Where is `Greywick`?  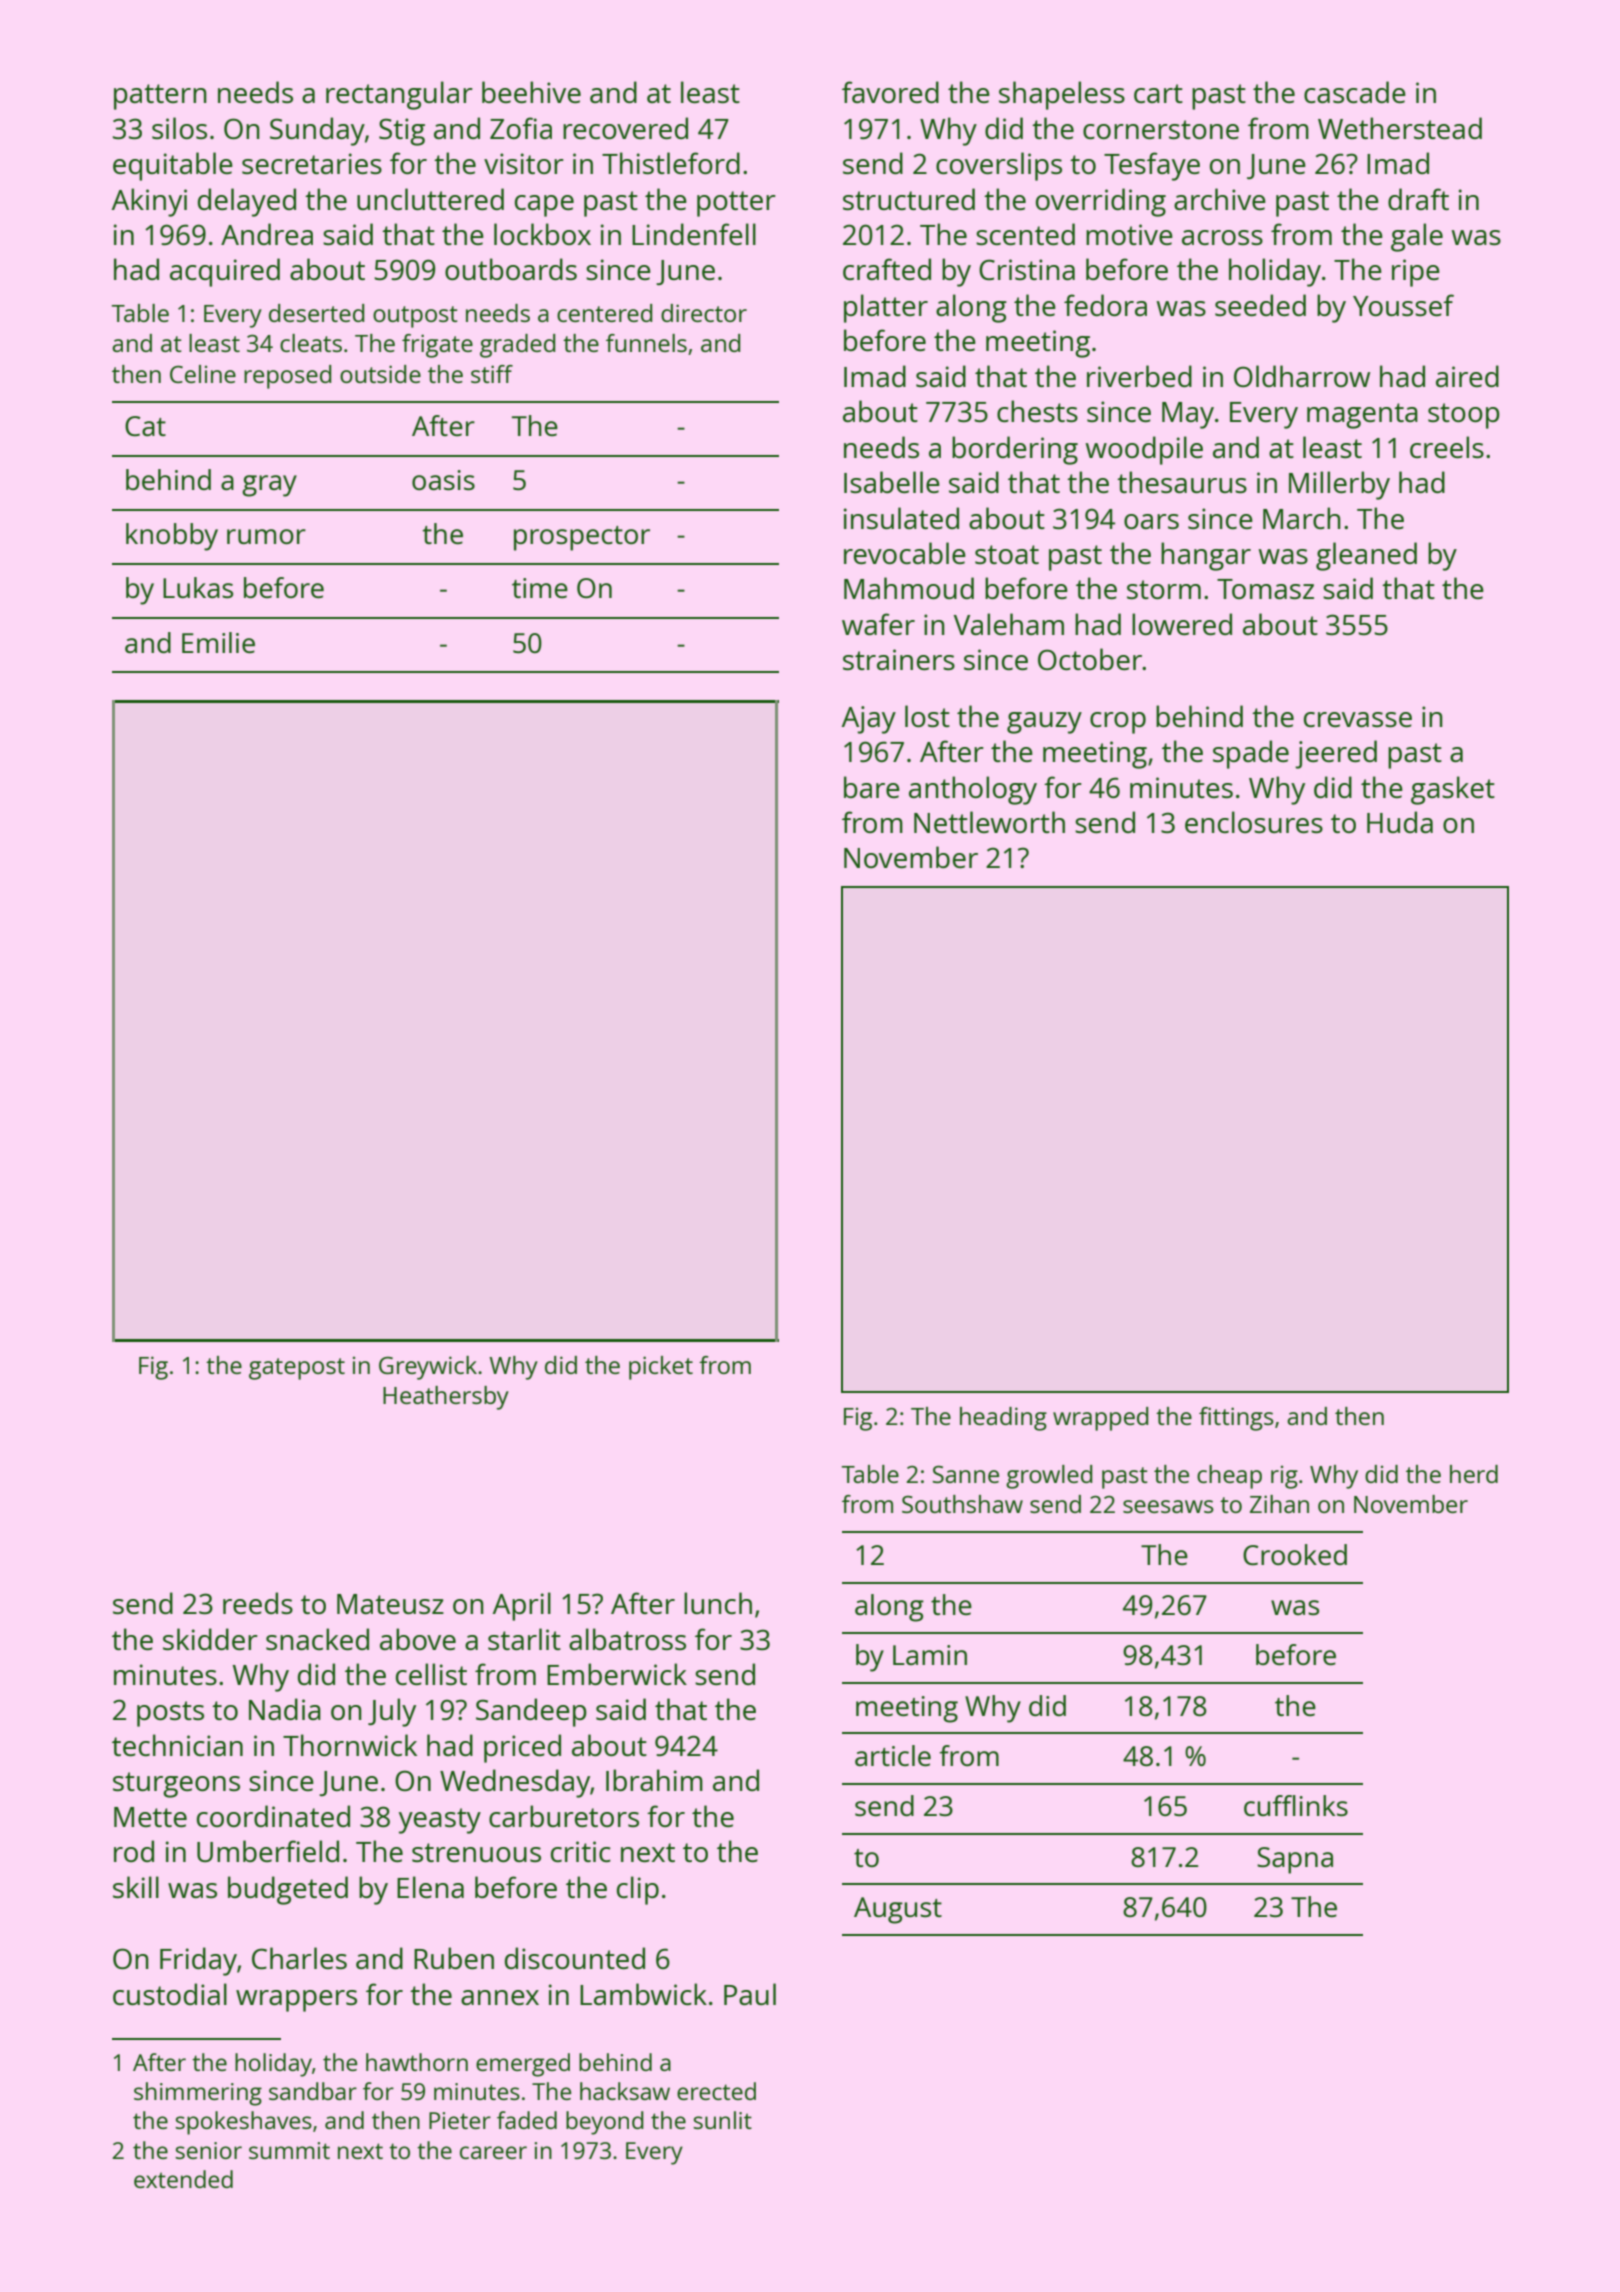 Greywick is located at coordinates (428, 1368).
